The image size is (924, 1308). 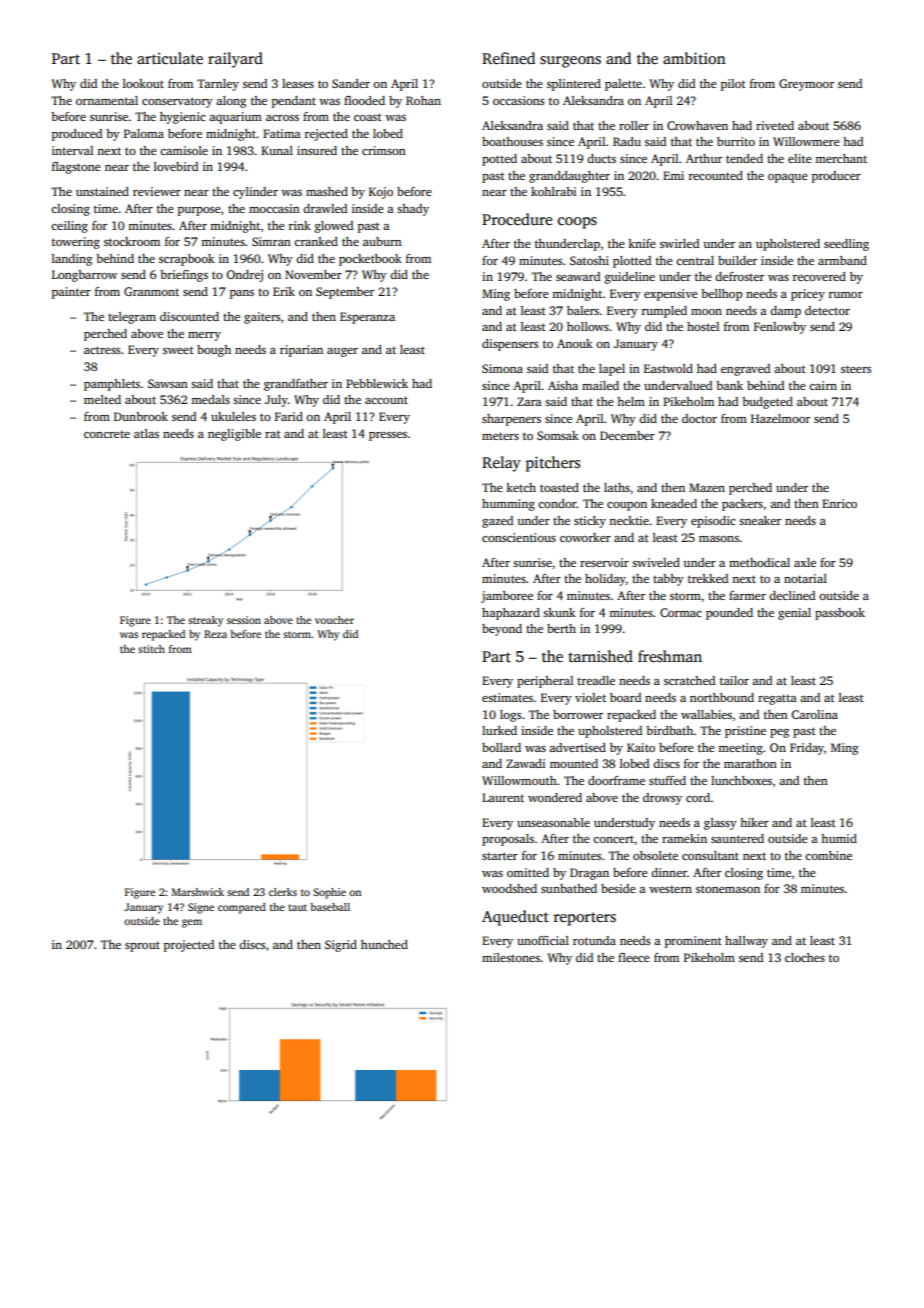 What do you see at coordinates (839, 838) in the page?
I see `humid` at bounding box center [839, 838].
